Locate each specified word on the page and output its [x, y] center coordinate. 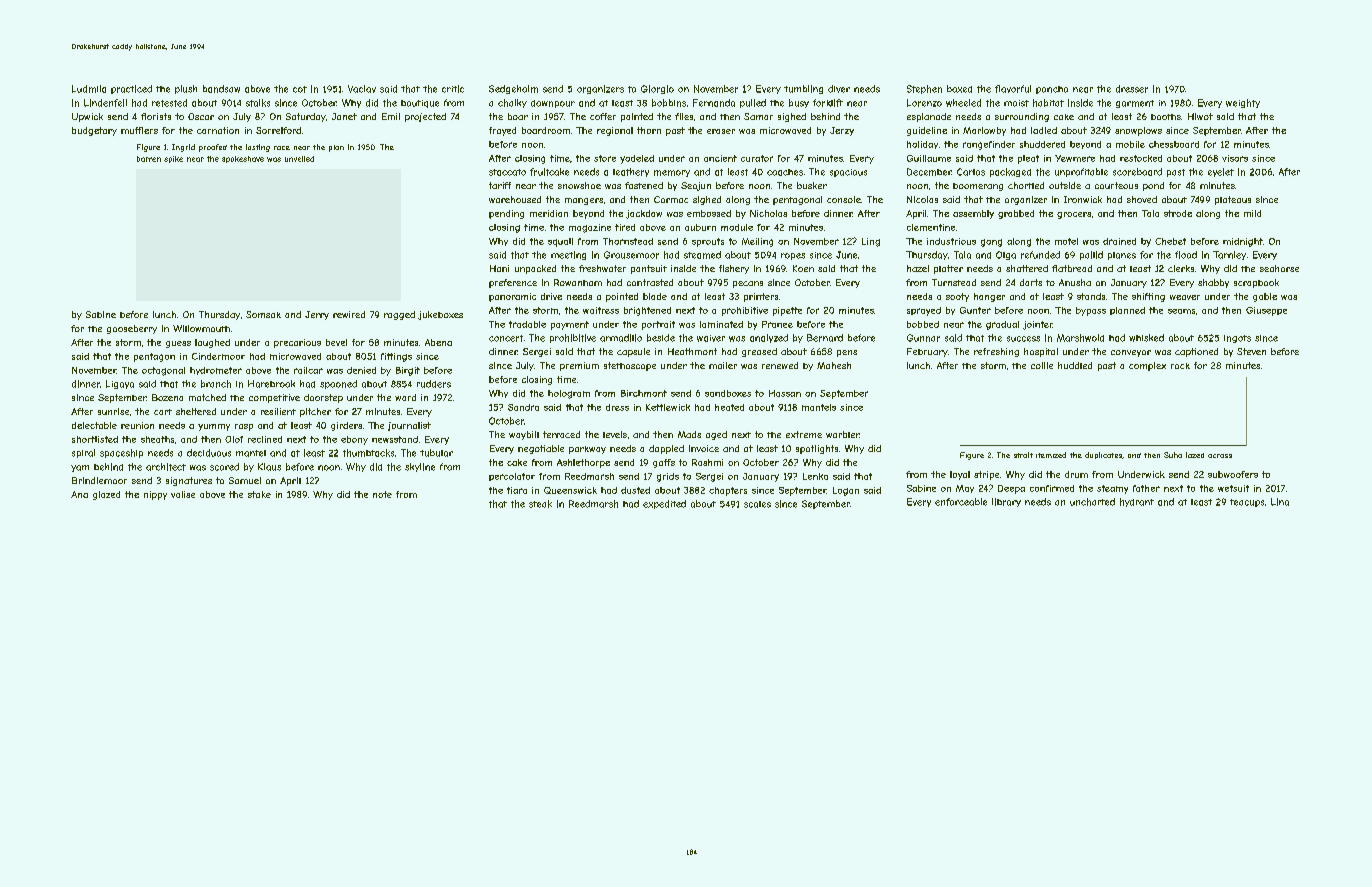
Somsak [263, 314]
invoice [704, 448]
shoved [1142, 199]
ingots [1237, 339]
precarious [297, 343]
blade [655, 296]
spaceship [121, 453]
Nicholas [768, 213]
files [684, 116]
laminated [721, 324]
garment [1135, 104]
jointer [1038, 325]
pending [506, 214]
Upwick [87, 117]
